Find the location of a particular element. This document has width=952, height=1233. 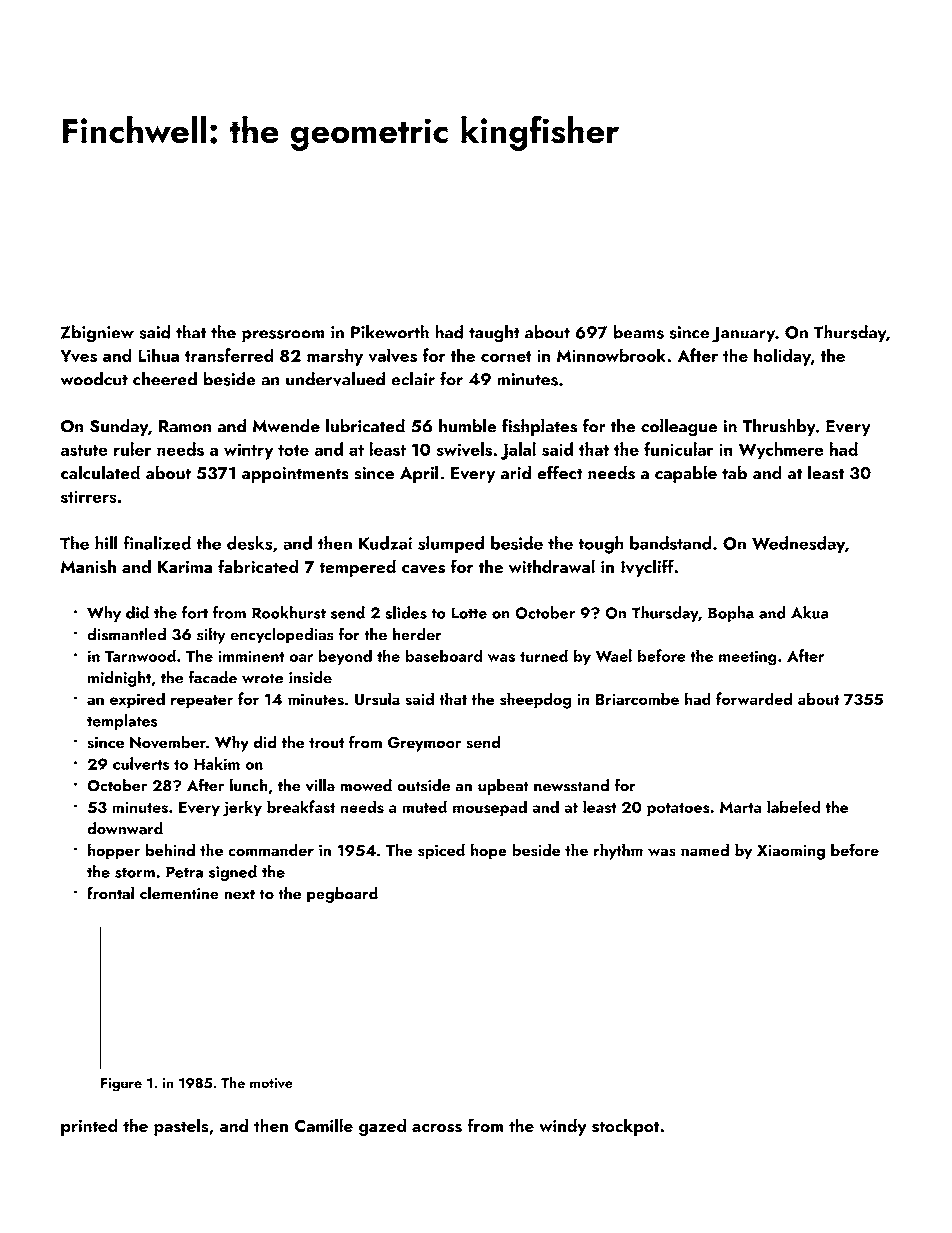

Rookhurst is located at coordinates (289, 612).
